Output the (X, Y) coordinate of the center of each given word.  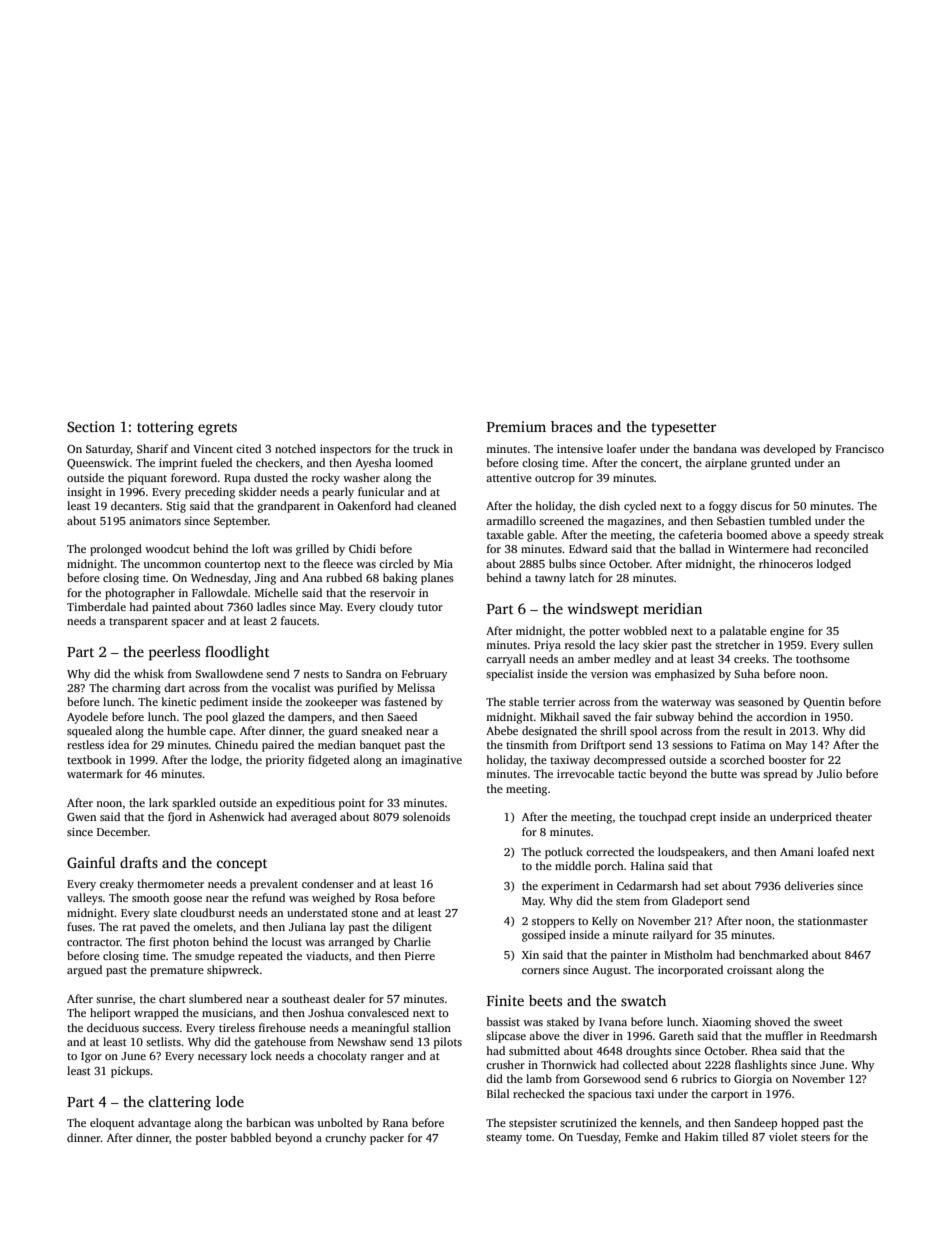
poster (211, 1140)
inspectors (345, 450)
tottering (165, 428)
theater (854, 816)
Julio (829, 773)
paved (155, 928)
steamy (504, 1139)
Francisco (860, 449)
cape (221, 733)
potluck (564, 853)
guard (343, 732)
